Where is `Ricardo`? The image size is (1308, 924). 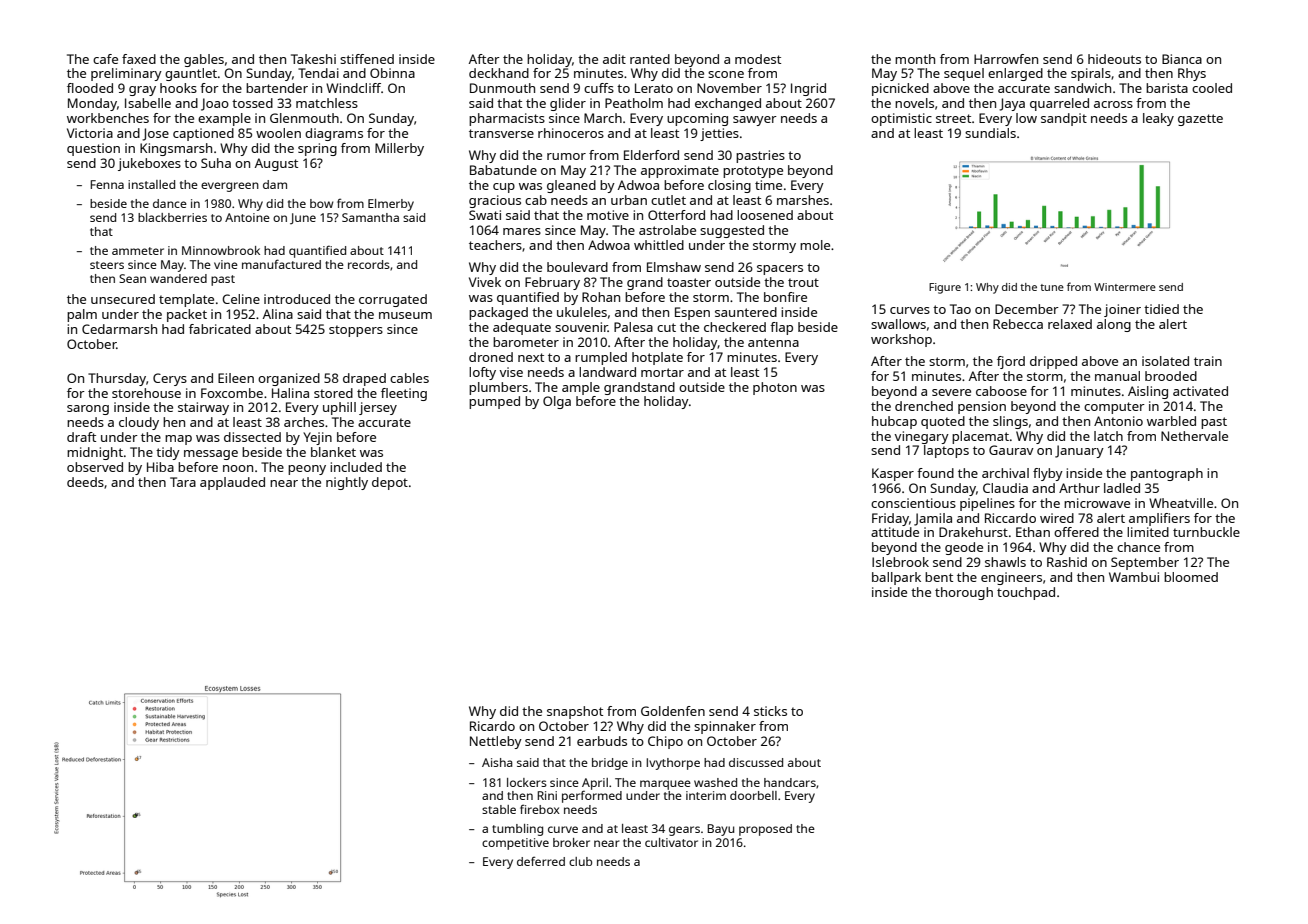
Ricardo is located at coordinates (492, 726).
